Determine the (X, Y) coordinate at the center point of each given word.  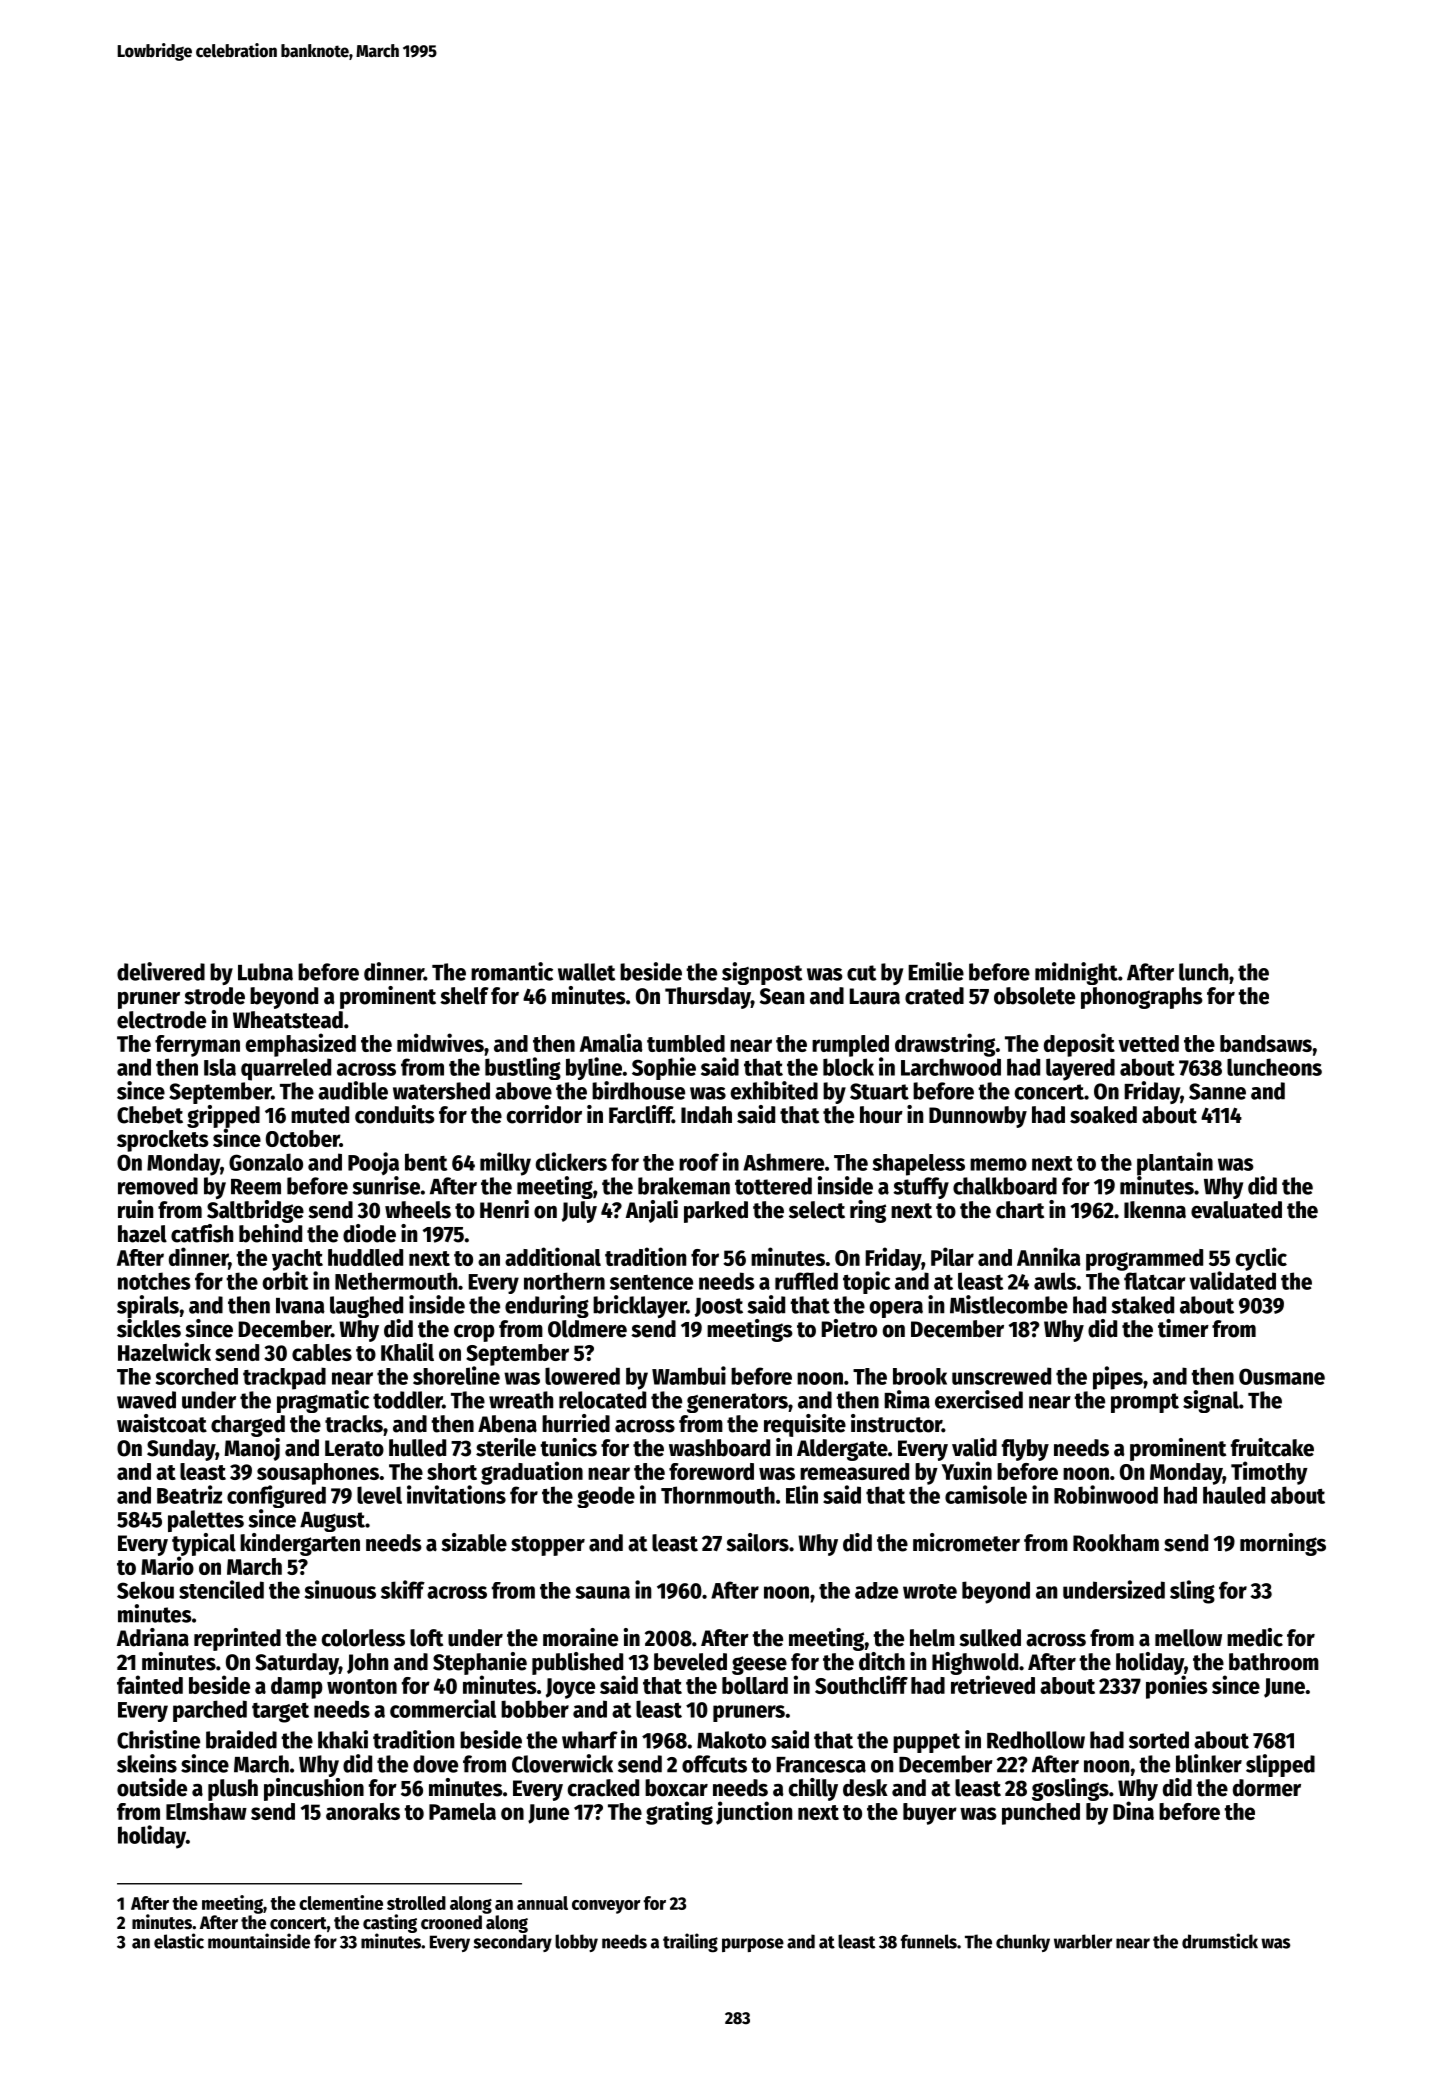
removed (158, 1186)
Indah (706, 1115)
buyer (930, 1814)
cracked (603, 1788)
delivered (161, 971)
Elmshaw (206, 1811)
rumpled (850, 1046)
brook (920, 1376)
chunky (1023, 1943)
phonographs (1142, 998)
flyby (1025, 1450)
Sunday (181, 1450)
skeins (147, 1763)
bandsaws (1266, 1043)
